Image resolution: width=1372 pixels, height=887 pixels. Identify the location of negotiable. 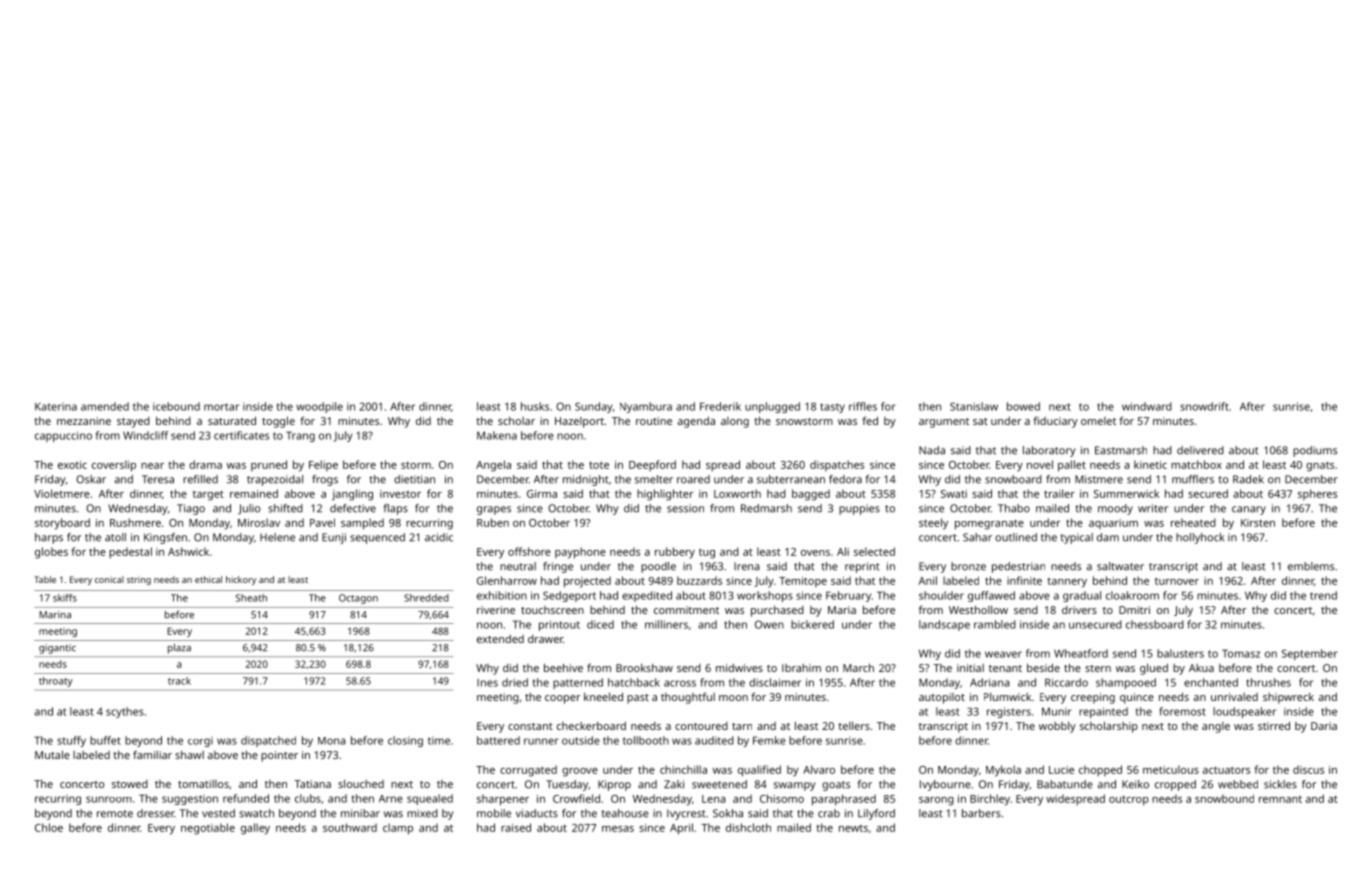
(208, 829).
